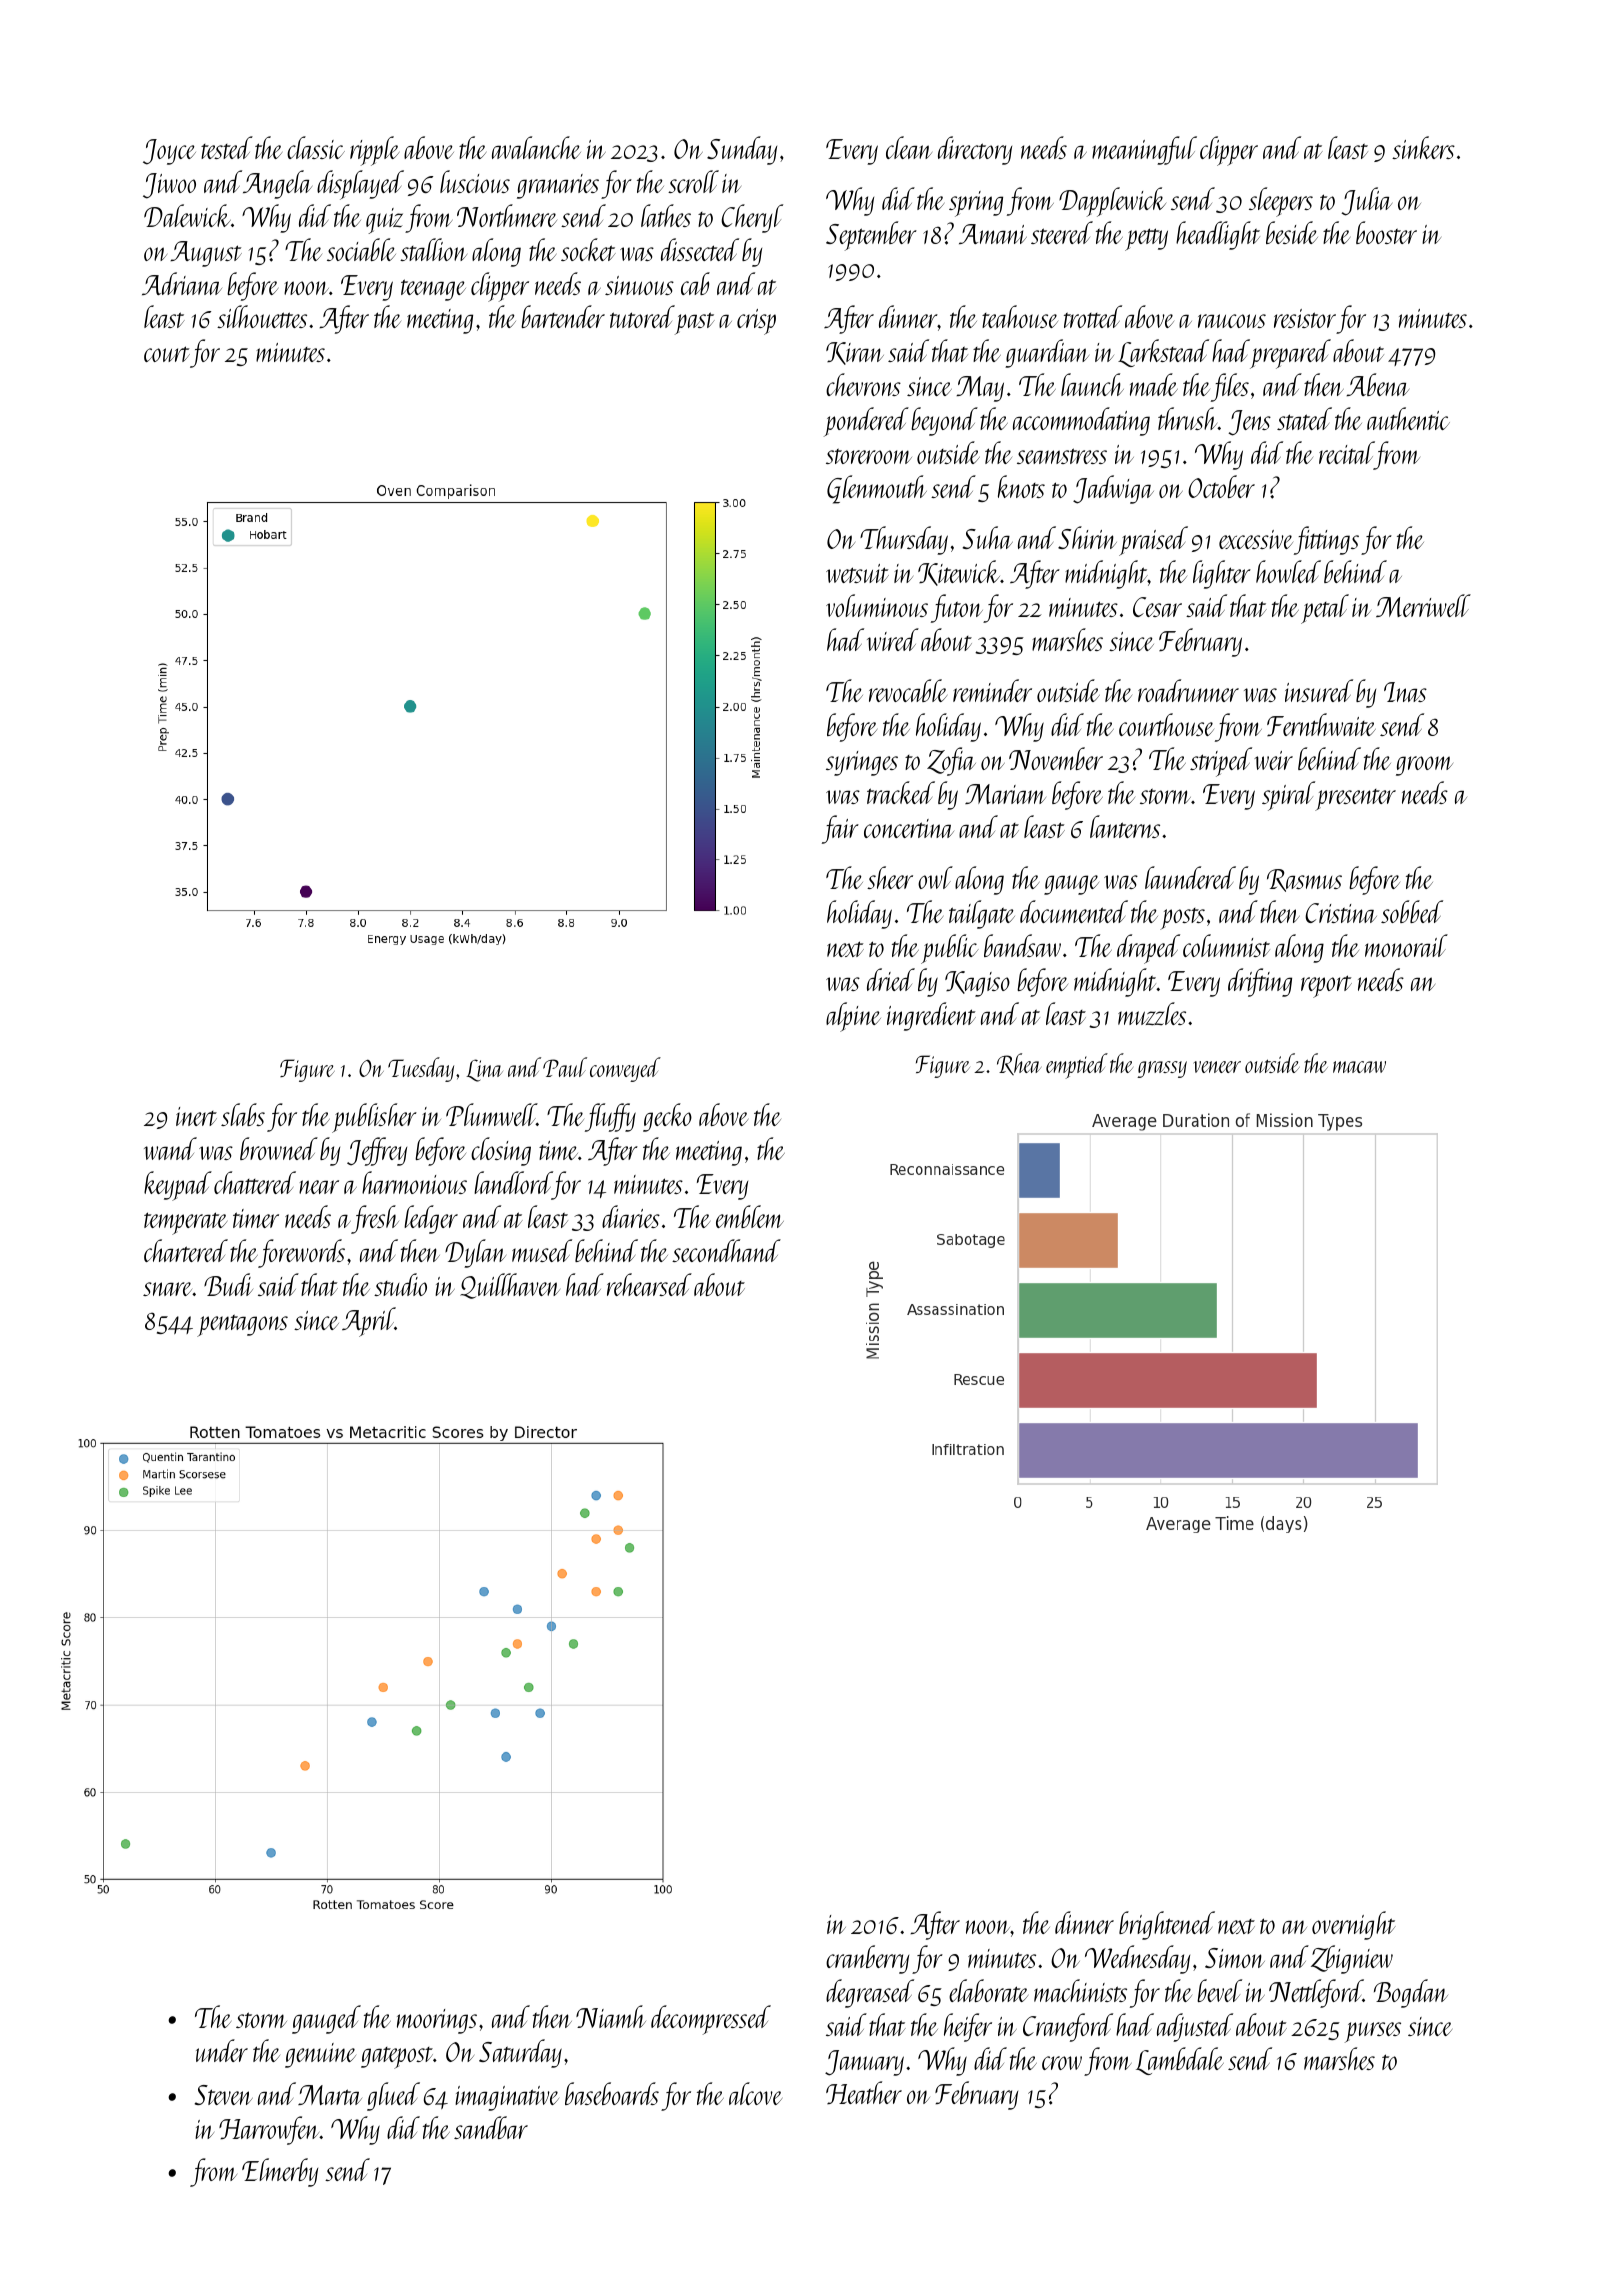 This image has height=2292, width=1620. I want to click on reminder, so click(992, 690).
